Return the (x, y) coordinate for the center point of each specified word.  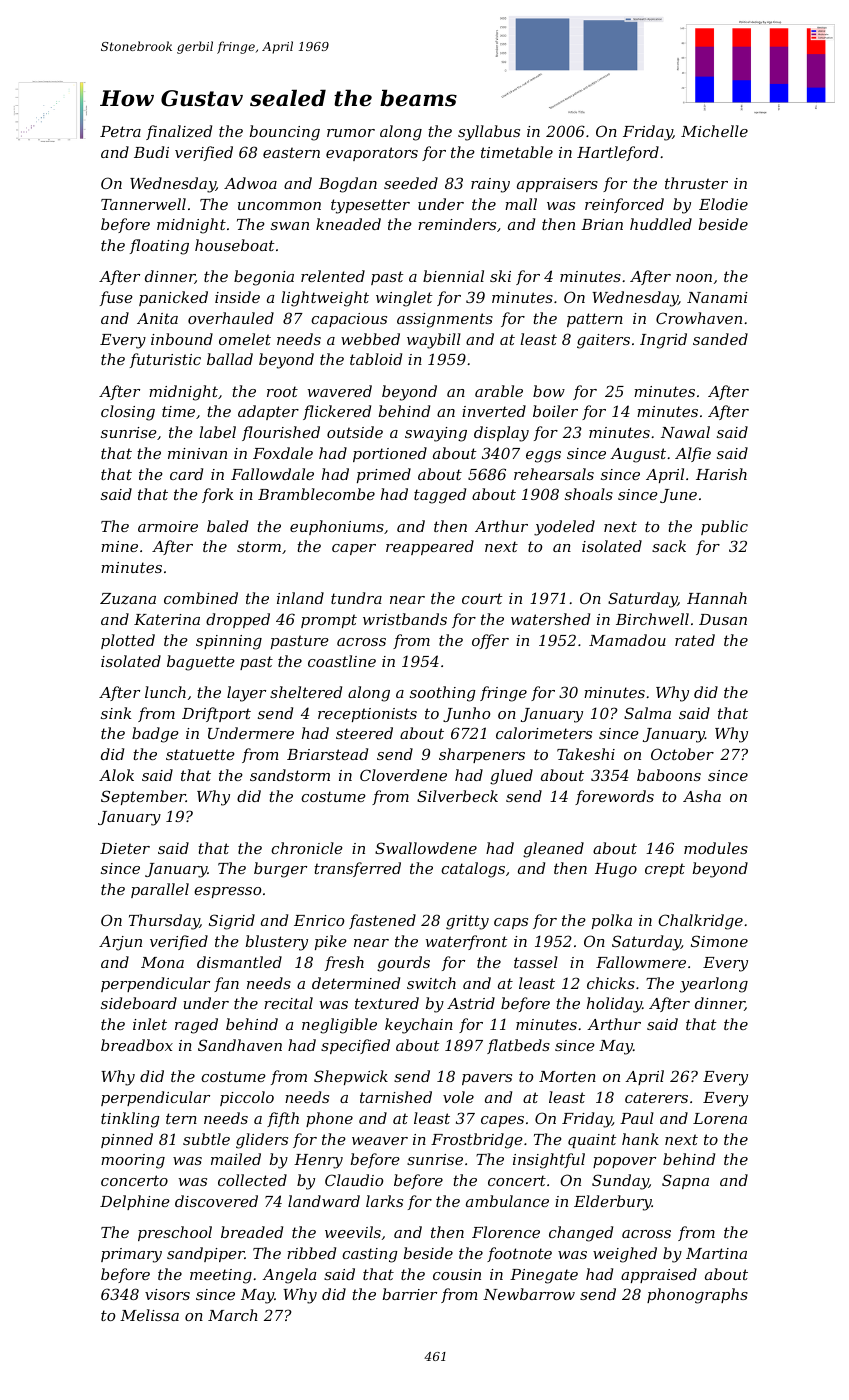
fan (226, 984)
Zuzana (128, 599)
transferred (357, 869)
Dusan (723, 619)
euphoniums (337, 527)
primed (384, 475)
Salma (647, 713)
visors (167, 1294)
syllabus (489, 133)
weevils (353, 1232)
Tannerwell (143, 204)
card (186, 474)
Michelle (714, 131)
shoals (589, 494)
